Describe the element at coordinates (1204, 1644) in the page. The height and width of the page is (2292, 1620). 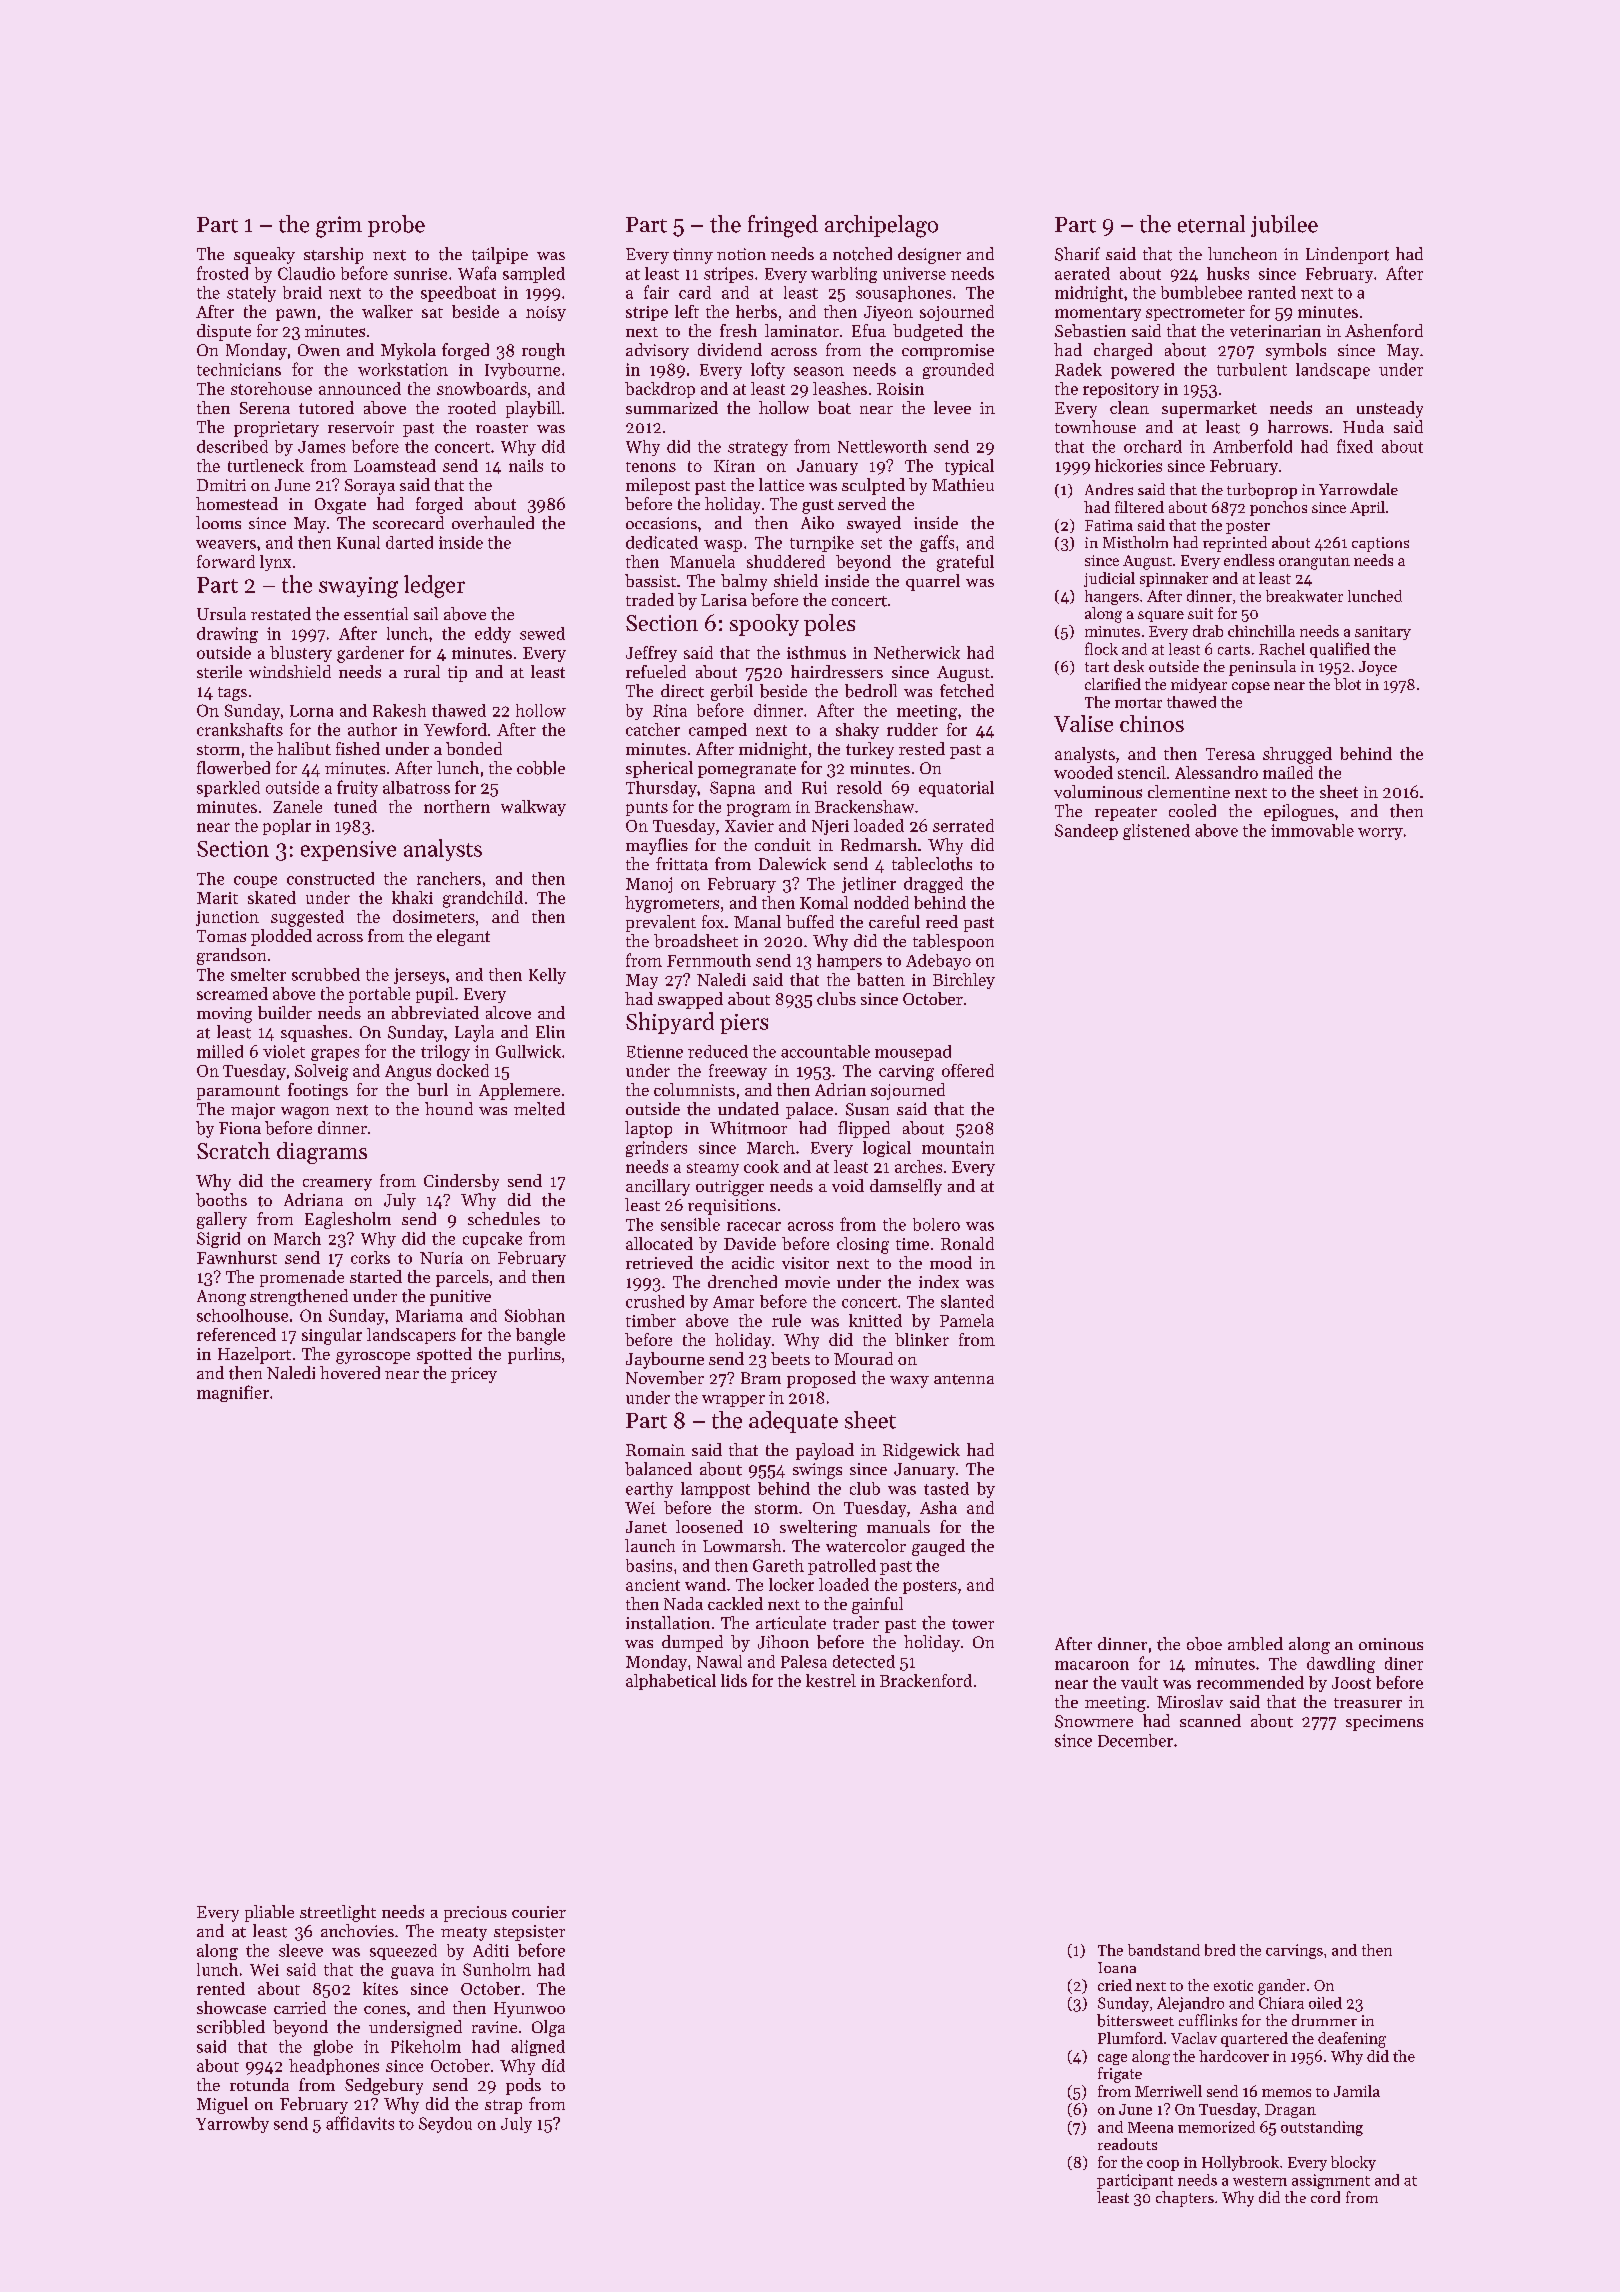
I see `oboe` at that location.
